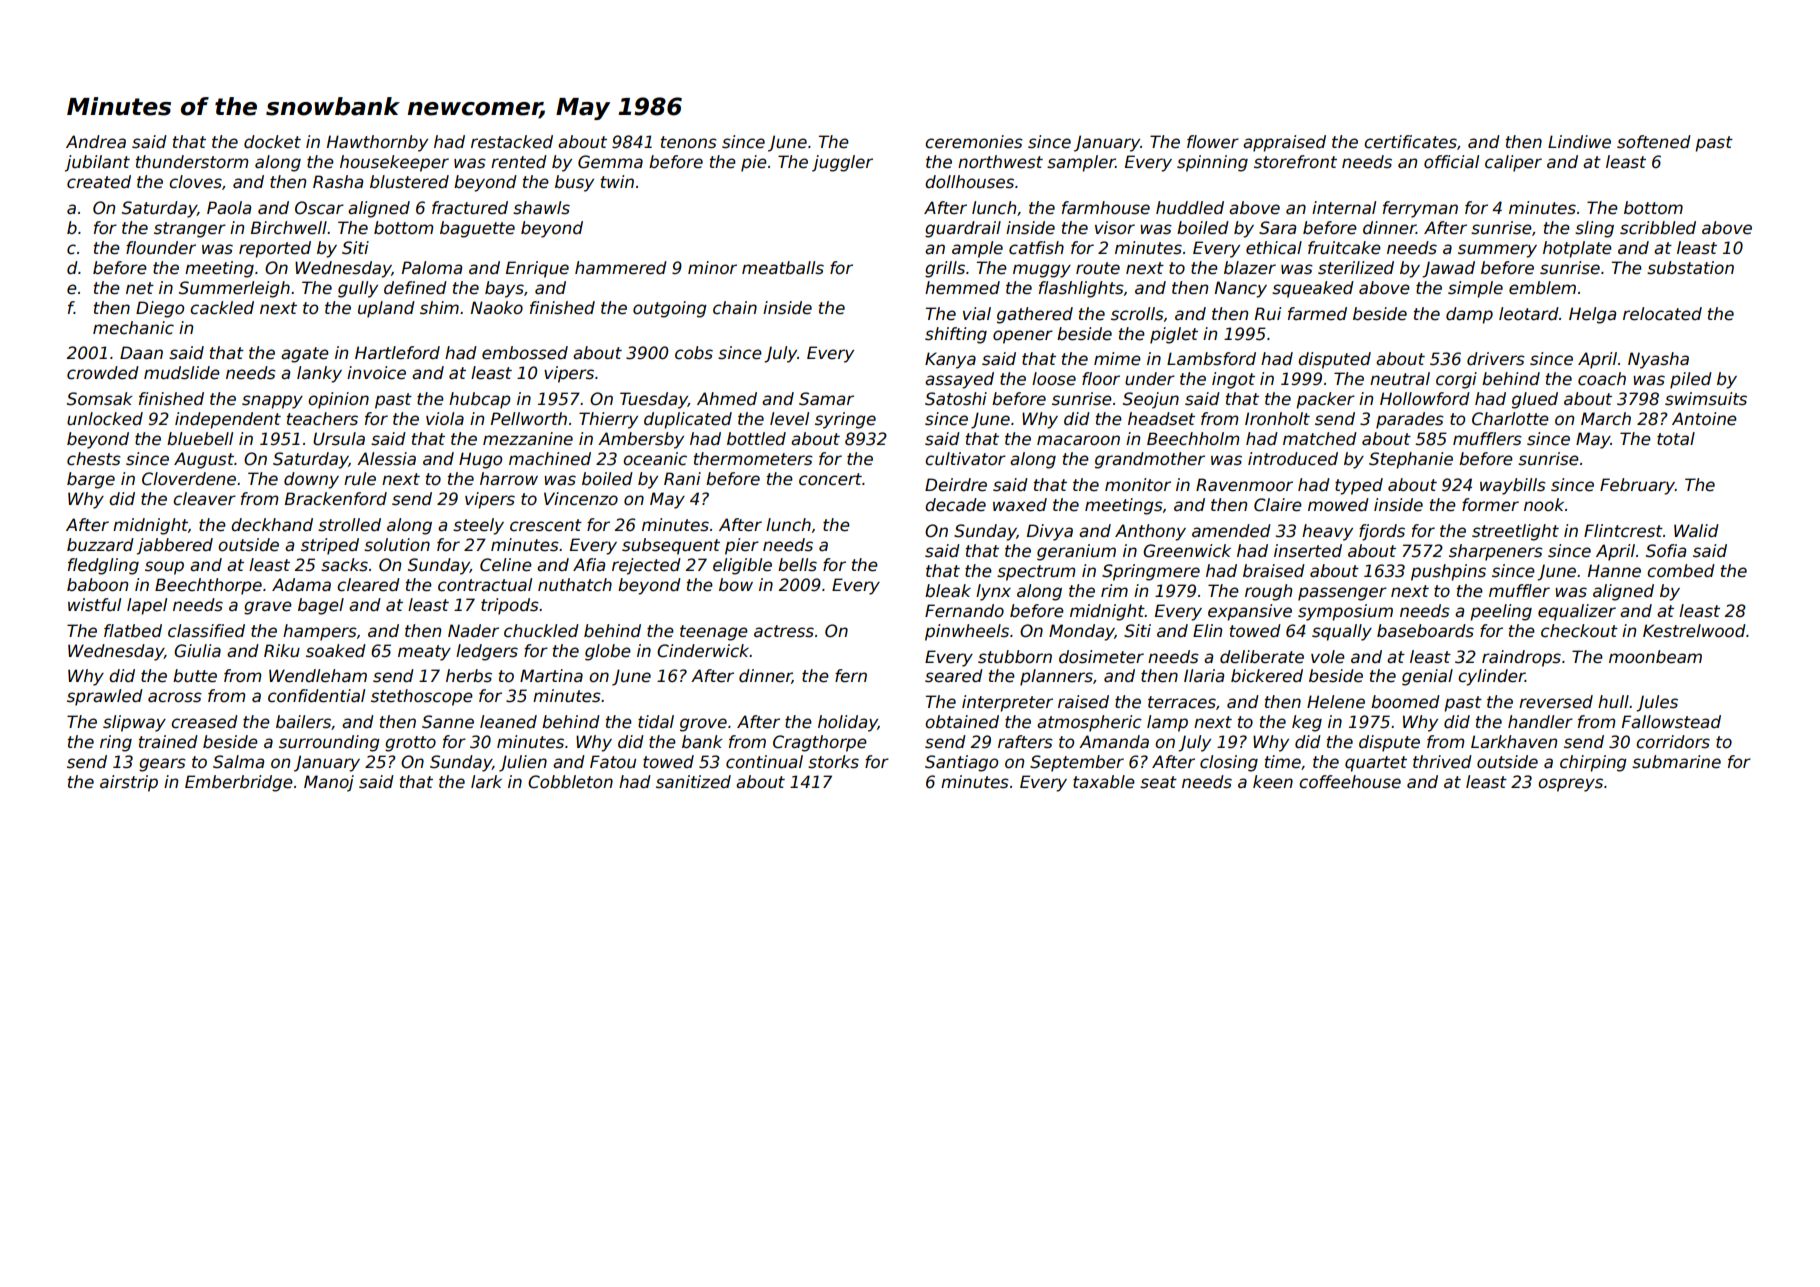 The height and width of the document is (1287, 1820). Describe the element at coordinates (344, 565) in the document. I see `sacks` at that location.
